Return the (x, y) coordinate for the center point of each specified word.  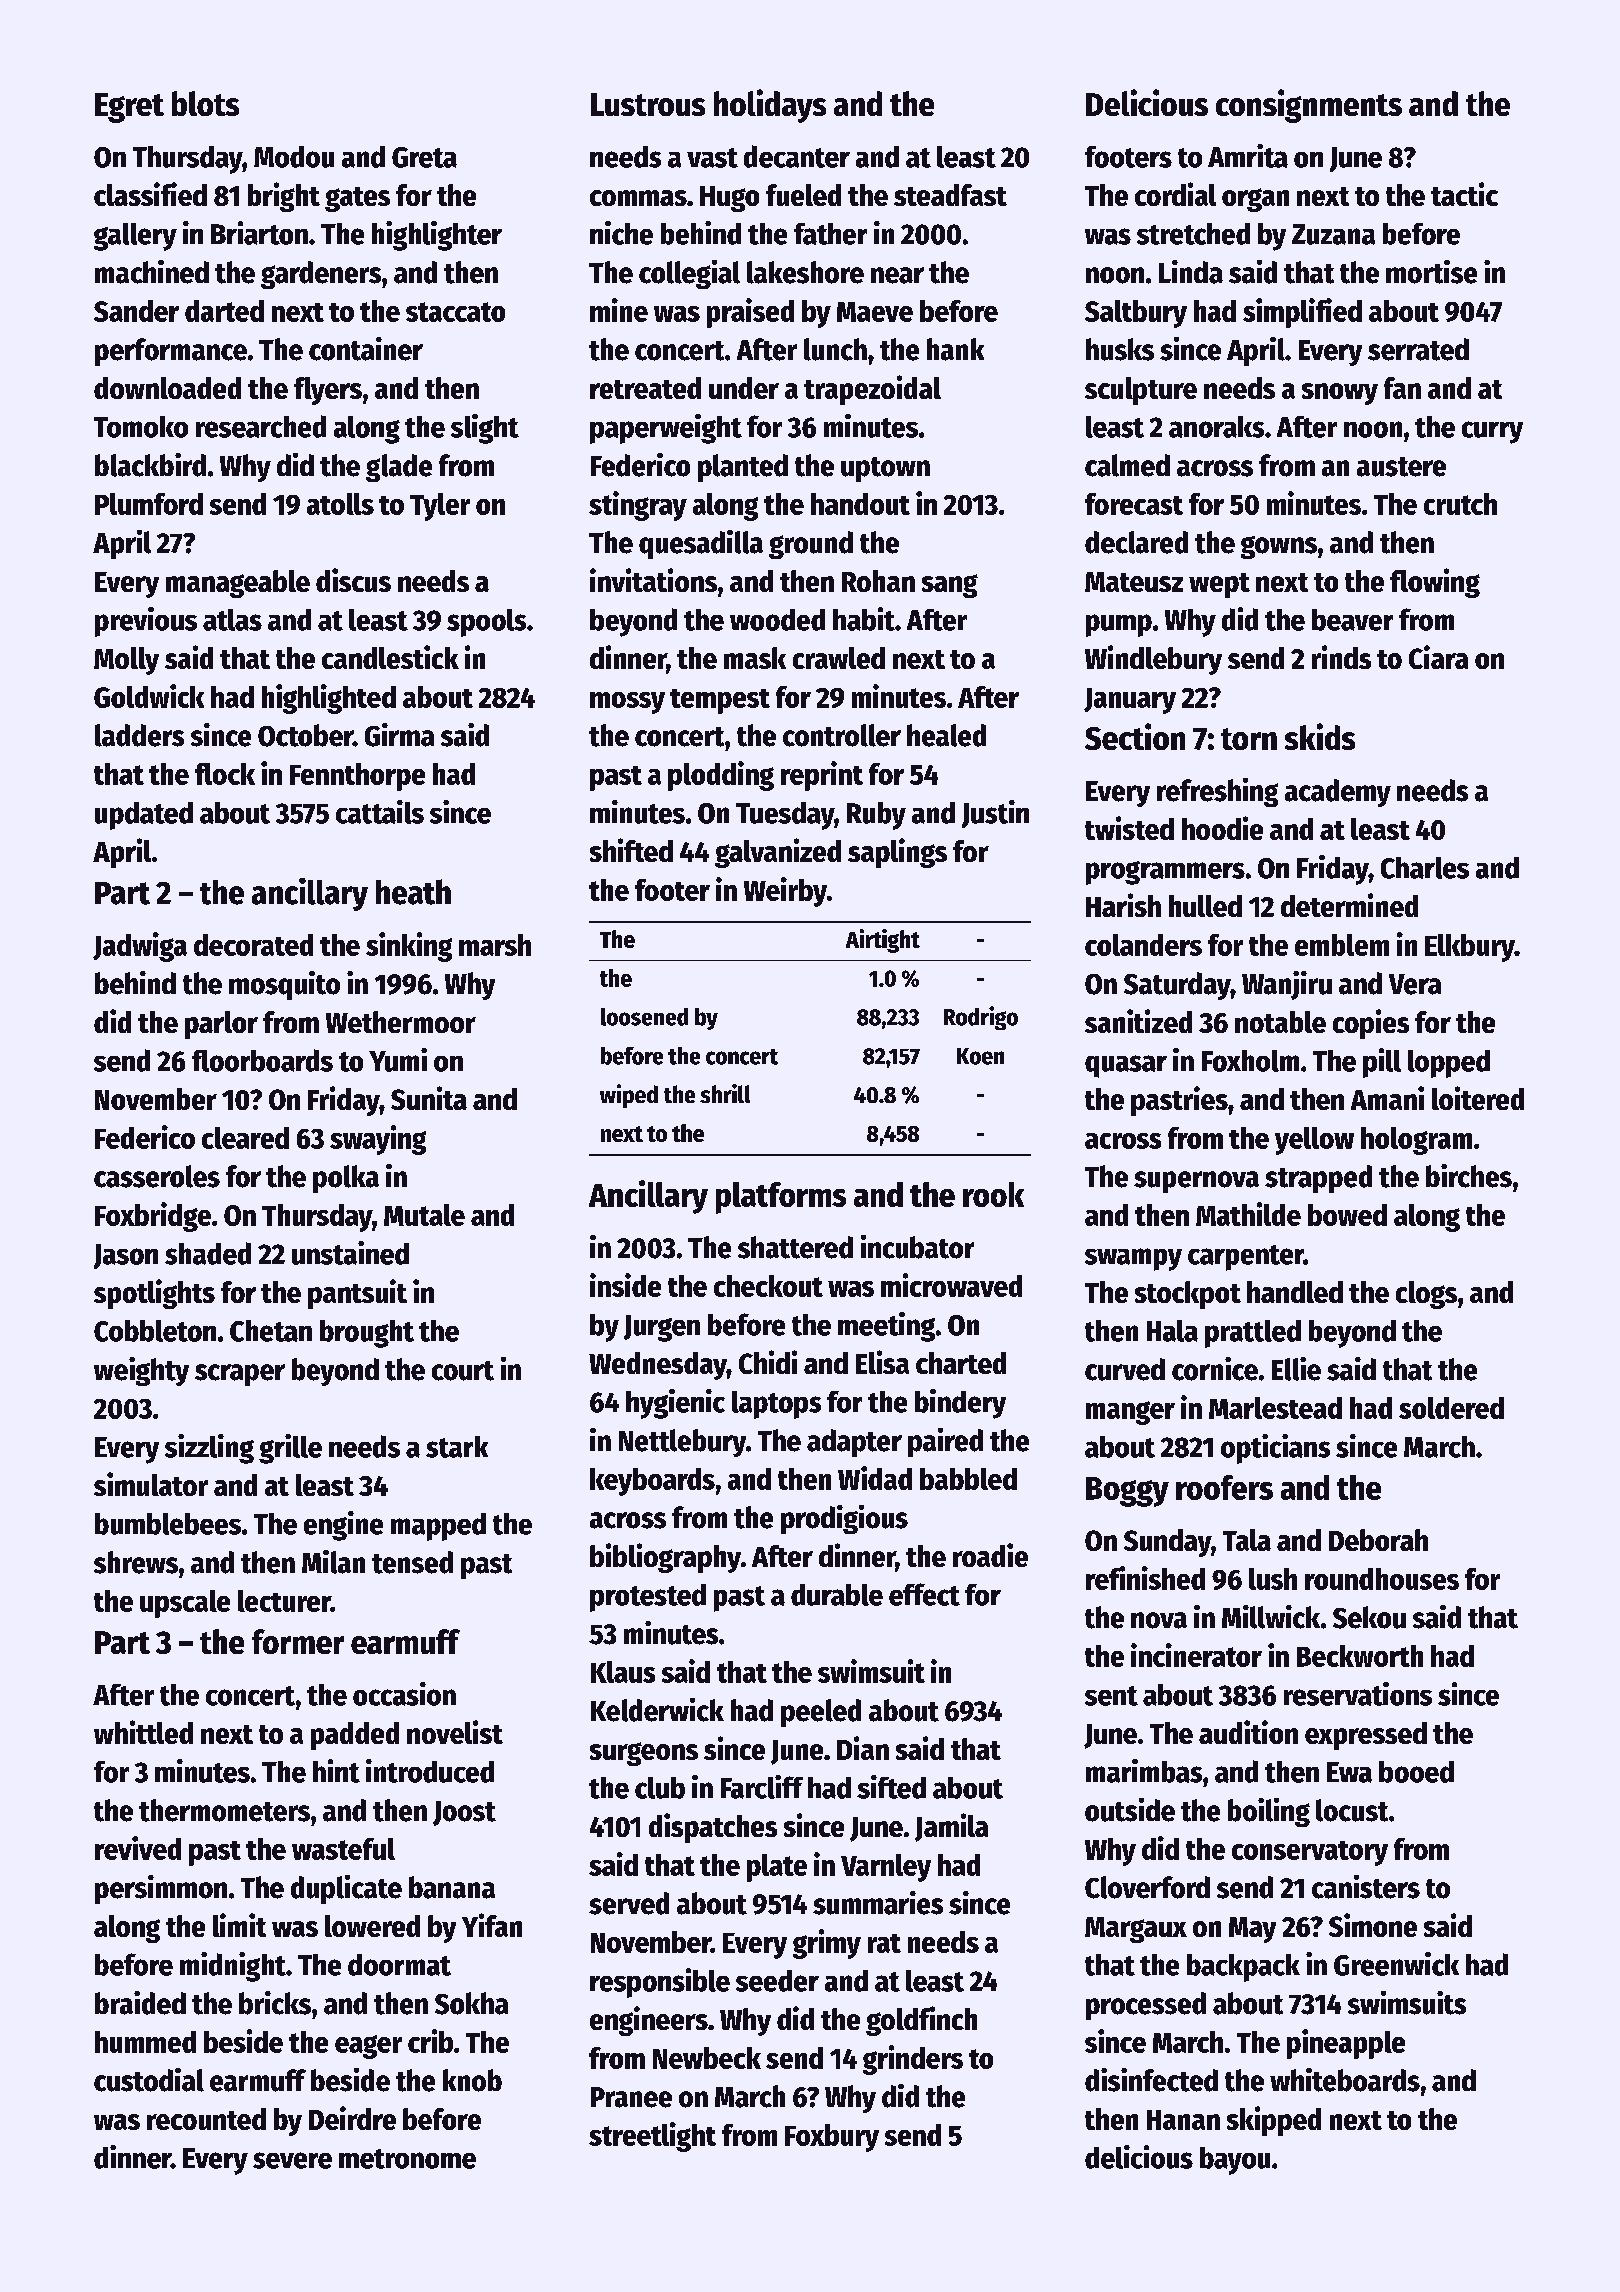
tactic (1464, 194)
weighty (141, 1371)
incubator (917, 1247)
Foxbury (832, 2138)
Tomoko (141, 427)
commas (638, 198)
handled (1295, 1292)
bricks (275, 2003)
